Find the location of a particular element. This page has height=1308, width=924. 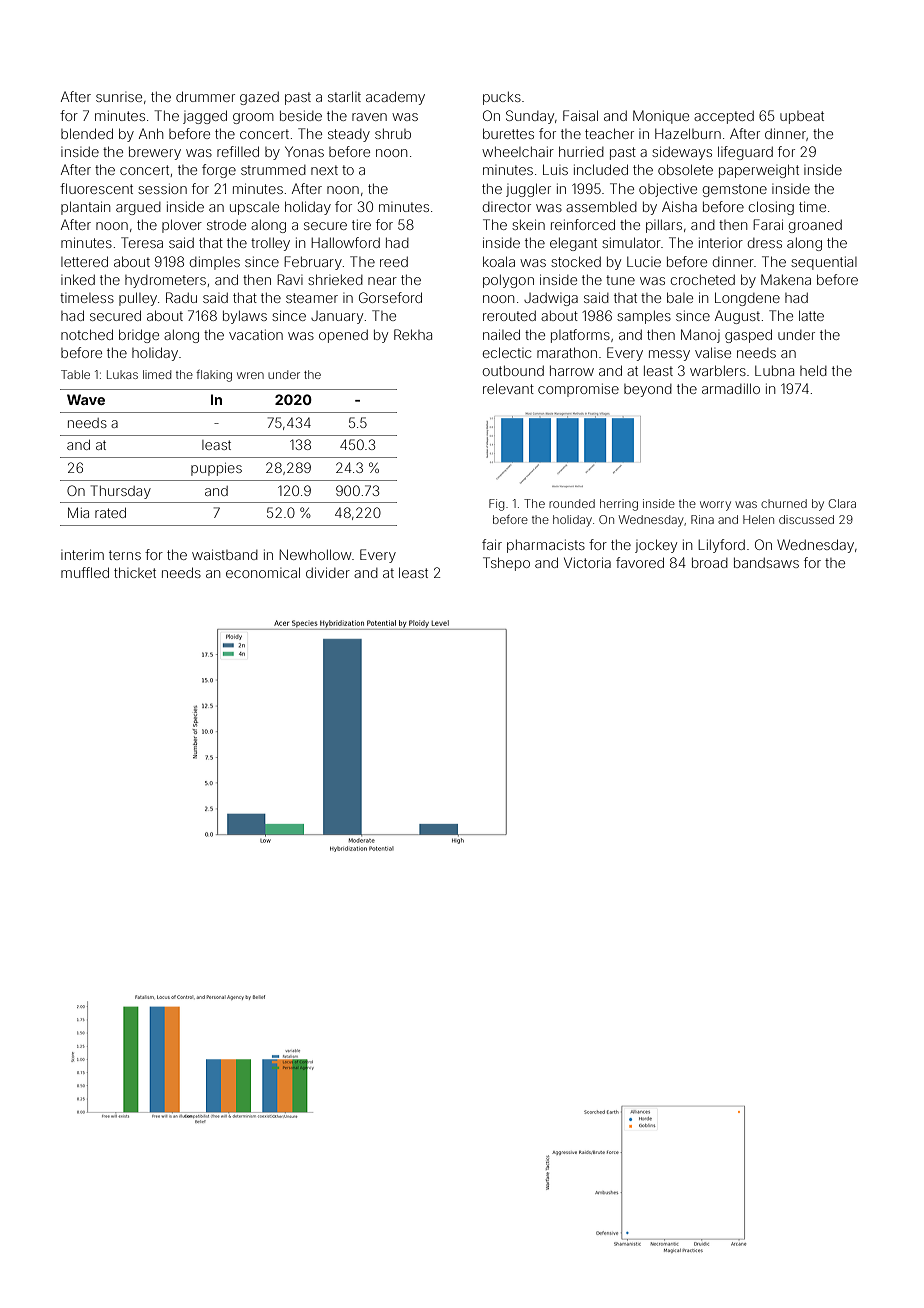

waistband is located at coordinates (225, 554).
